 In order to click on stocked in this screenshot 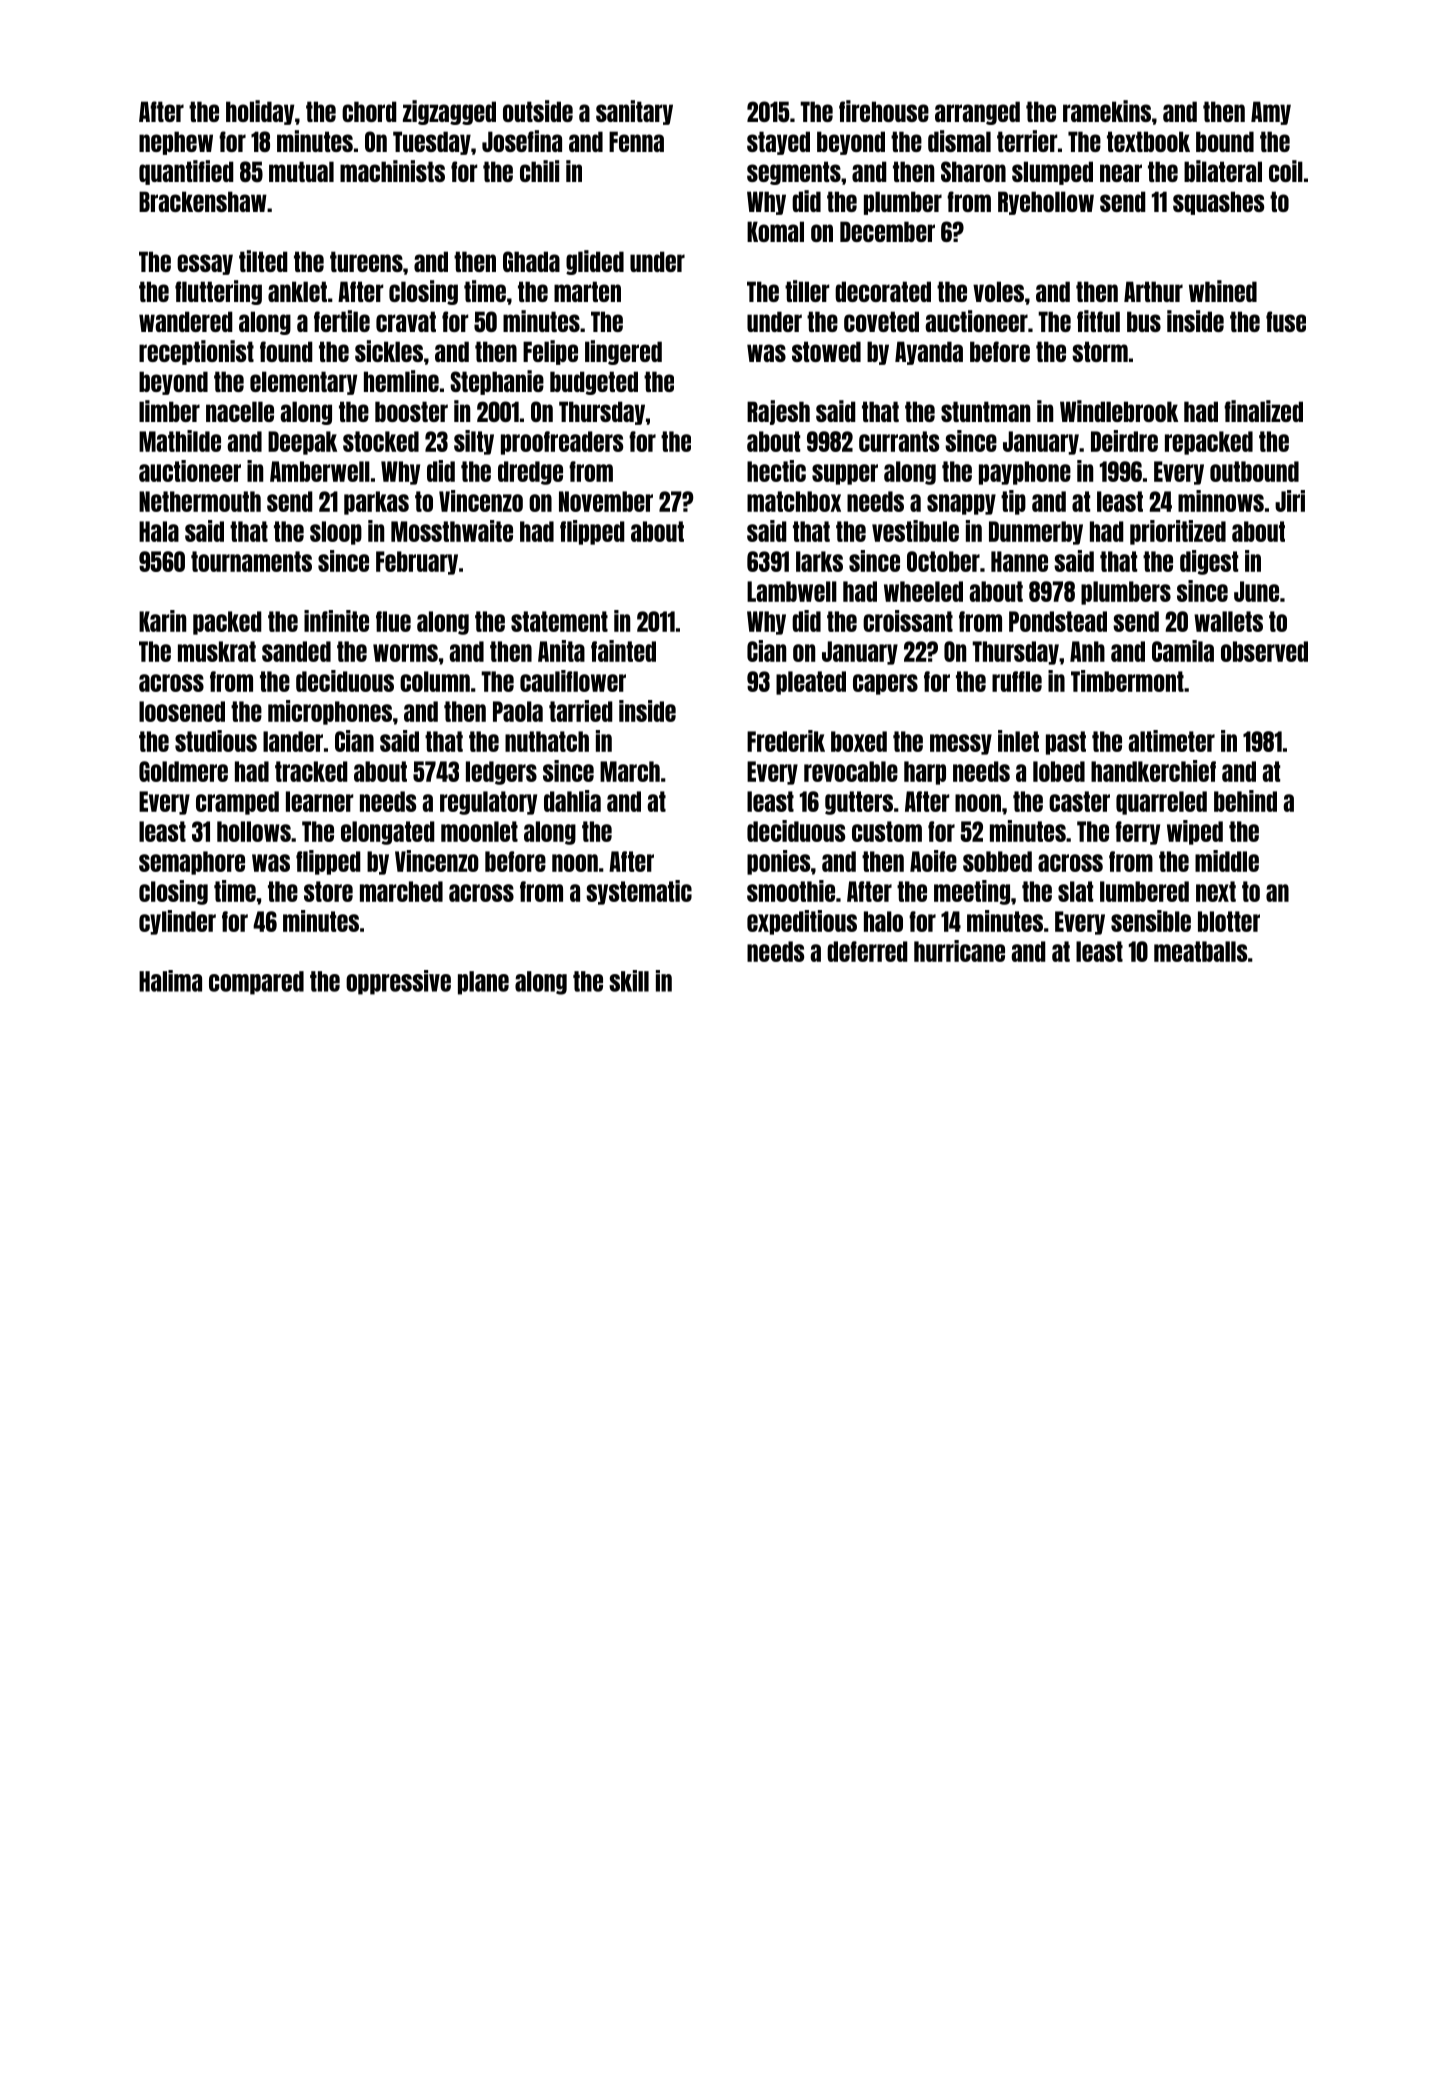, I will do `click(381, 441)`.
